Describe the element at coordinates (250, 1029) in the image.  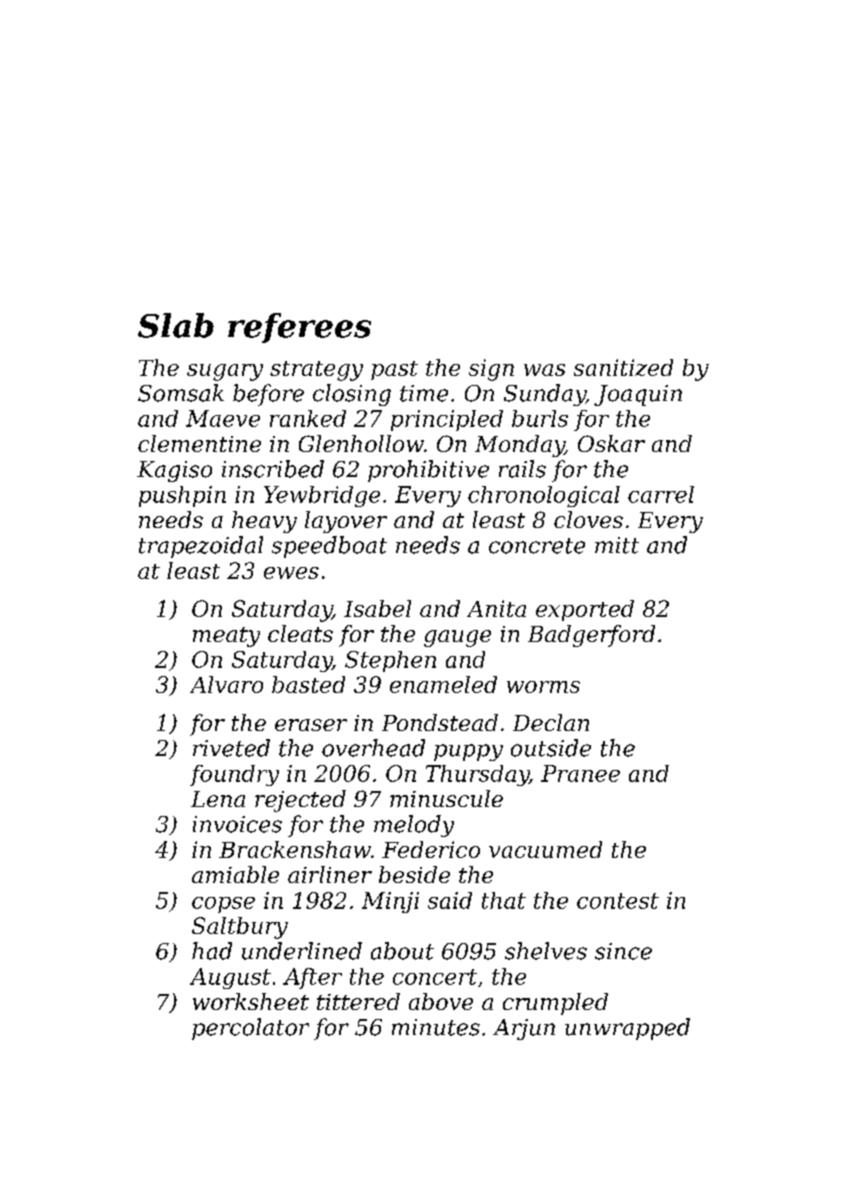
I see `percolator` at that location.
